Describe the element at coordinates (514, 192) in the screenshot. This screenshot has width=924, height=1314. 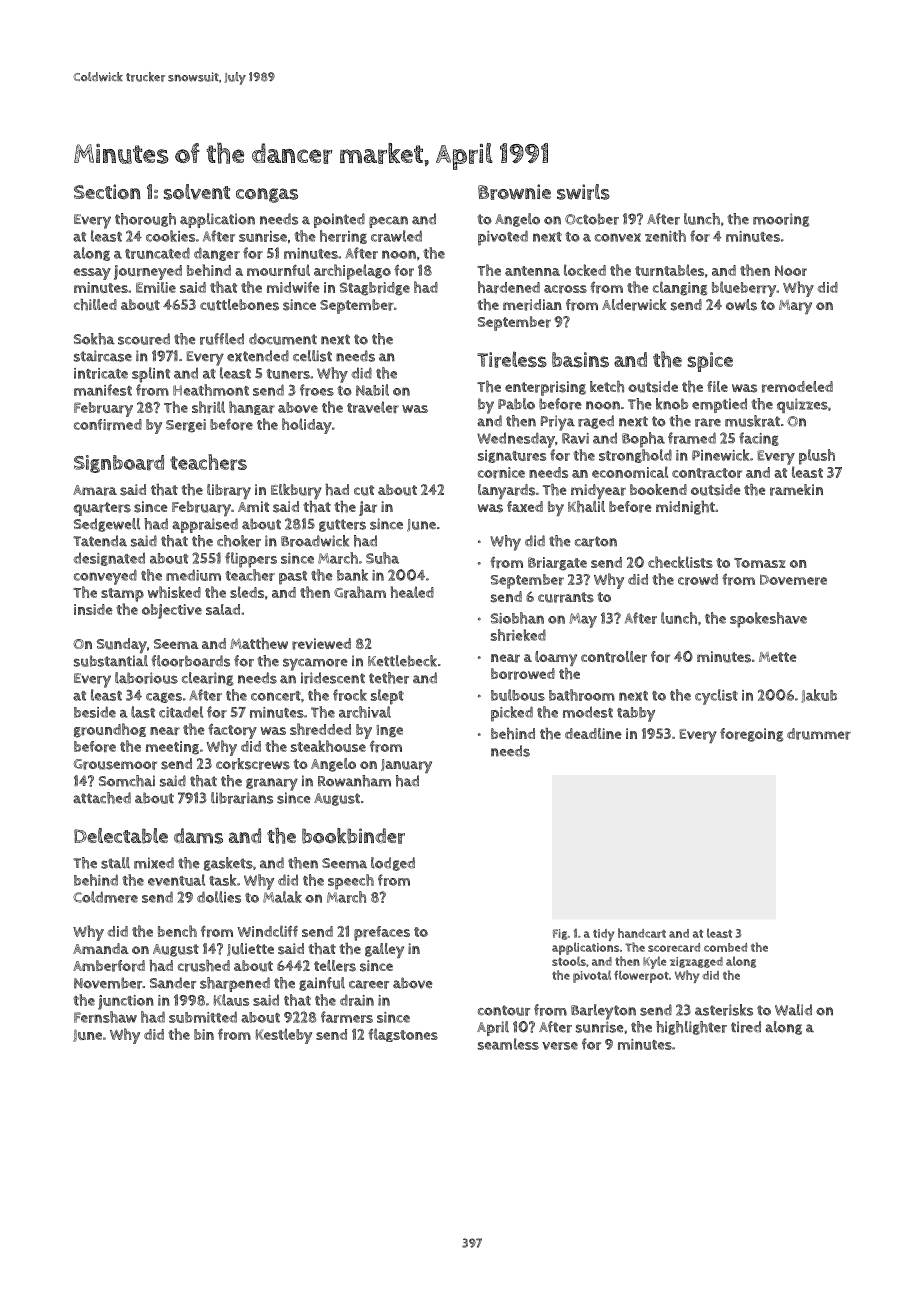
I see `Brownie` at that location.
